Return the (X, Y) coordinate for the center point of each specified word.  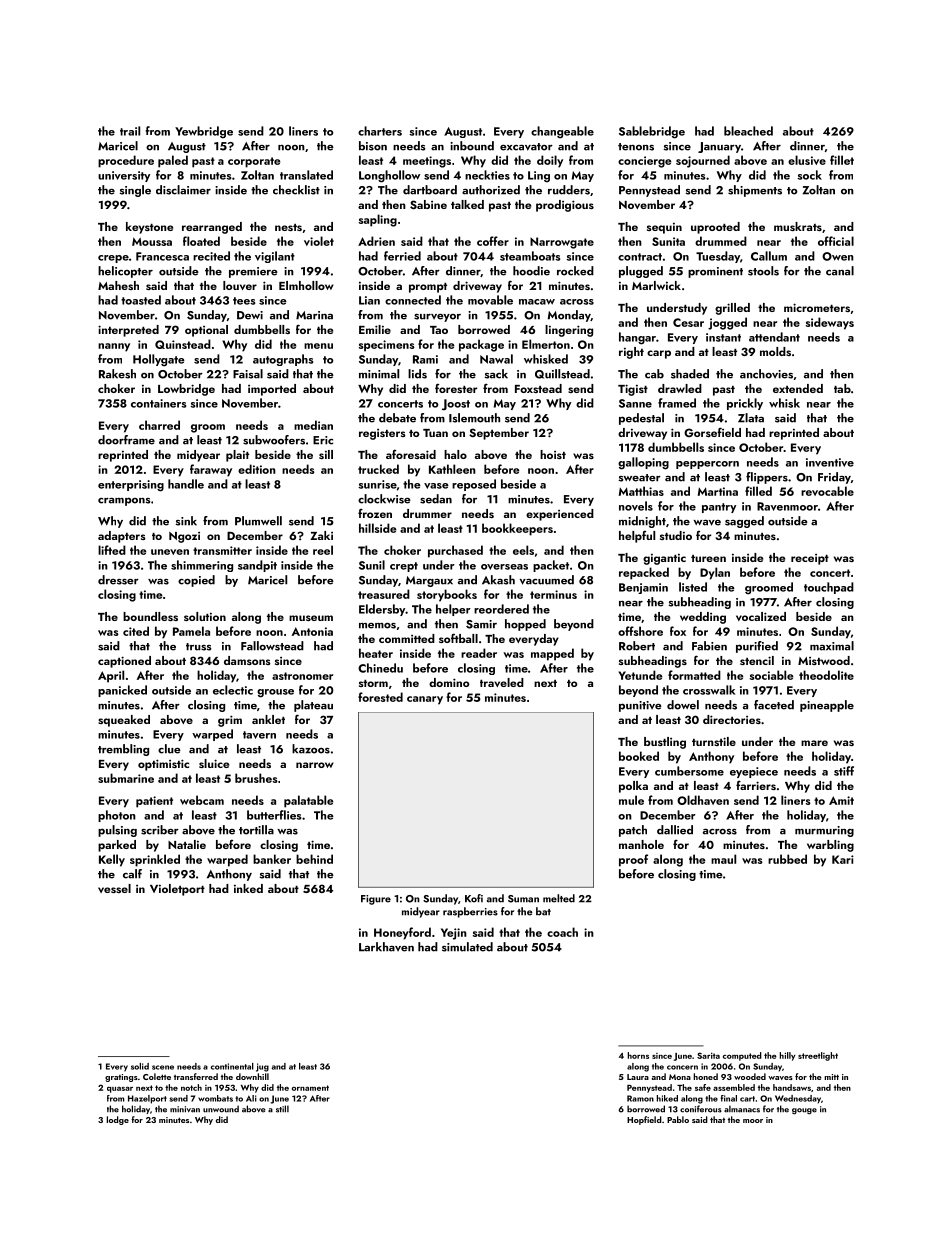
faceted (774, 705)
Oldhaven (703, 800)
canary (425, 700)
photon (117, 816)
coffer (493, 241)
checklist (296, 190)
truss (198, 647)
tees (244, 301)
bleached (748, 131)
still (282, 1109)
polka (633, 787)
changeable (562, 132)
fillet (842, 160)
